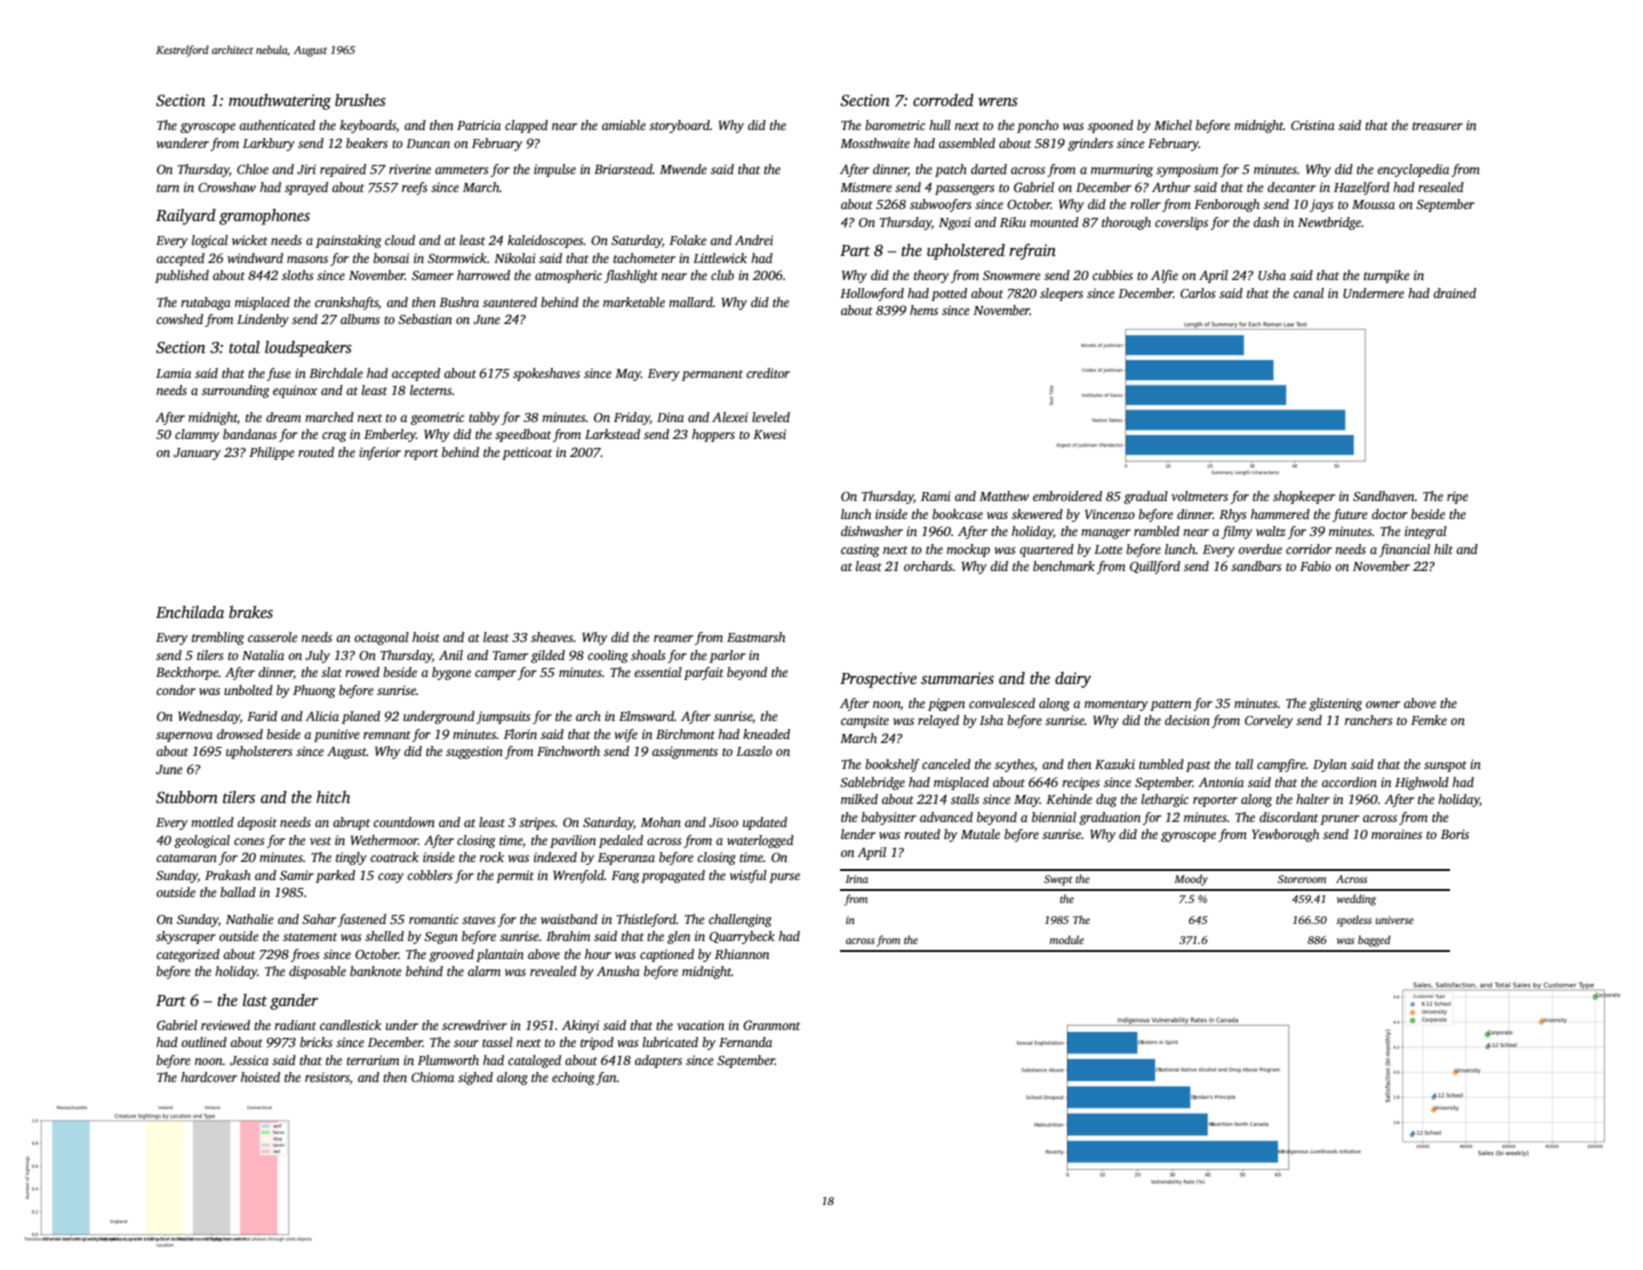 Image resolution: width=1643 pixels, height=1270 pixels. What do you see at coordinates (204, 1042) in the page?
I see `outlined` at bounding box center [204, 1042].
